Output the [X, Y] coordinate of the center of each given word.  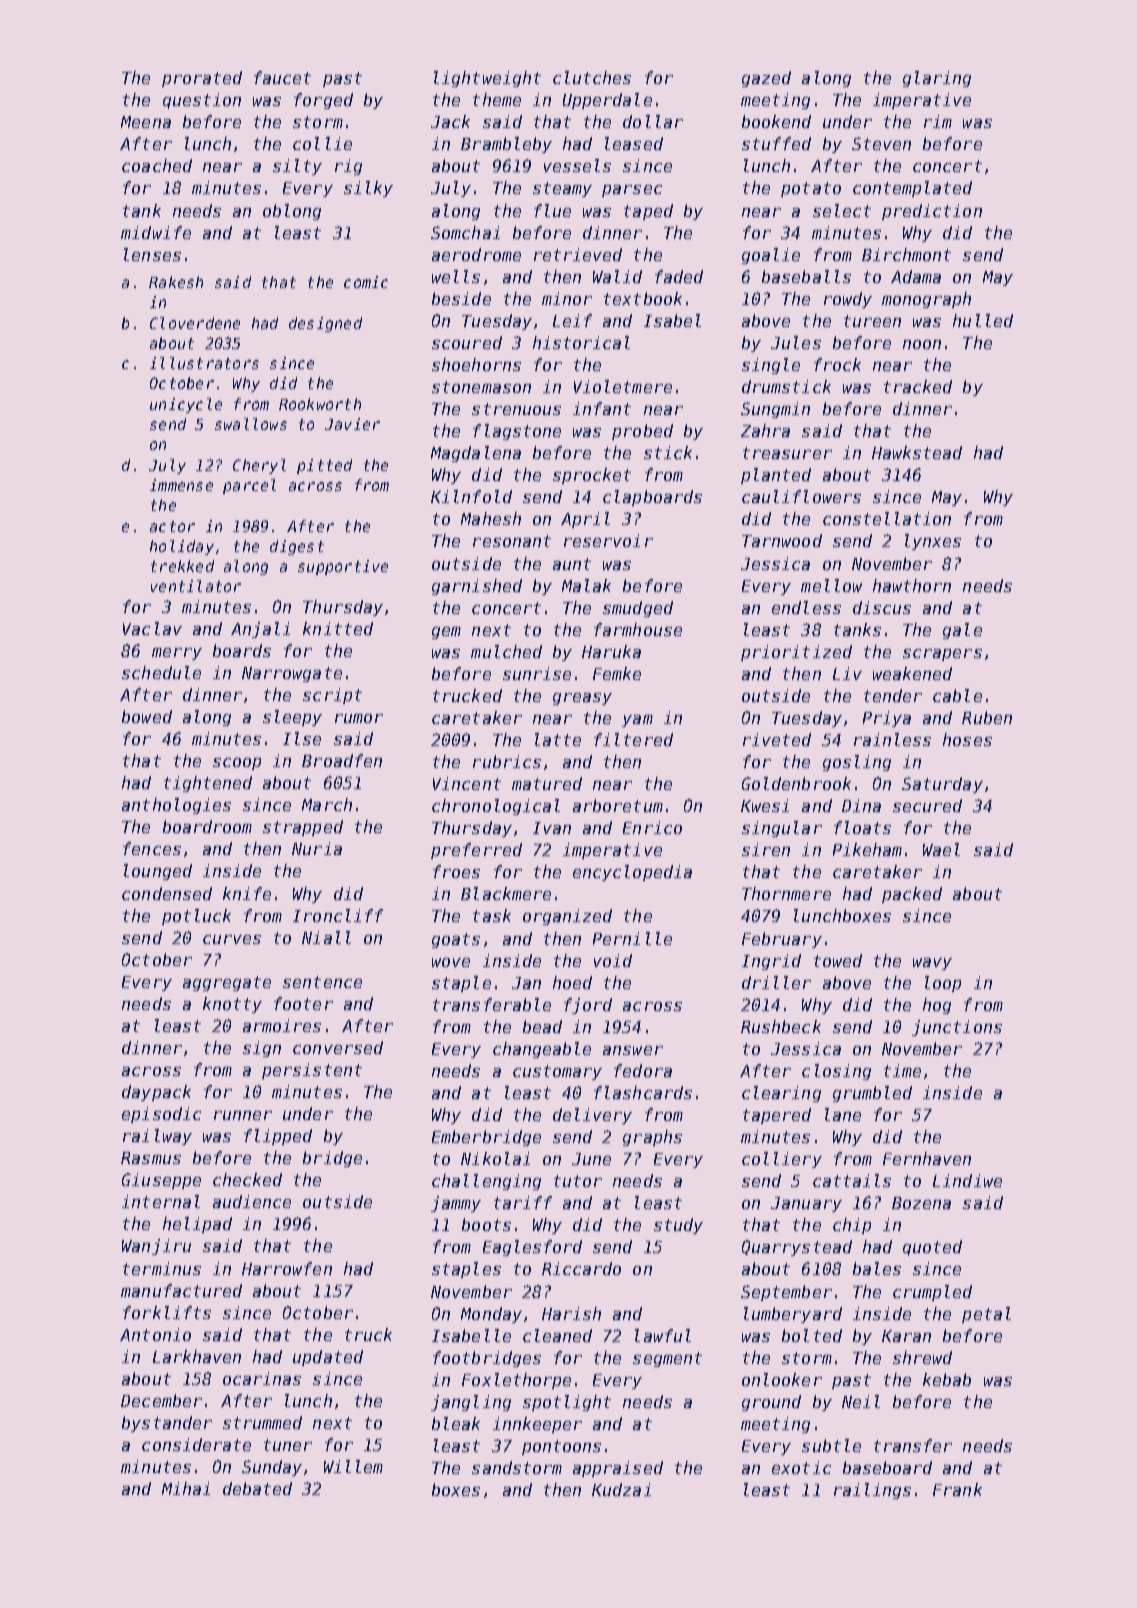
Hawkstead [917, 452]
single [771, 366]
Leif [572, 320]
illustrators [204, 363]
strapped [303, 828]
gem [446, 633]
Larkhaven [197, 1356]
